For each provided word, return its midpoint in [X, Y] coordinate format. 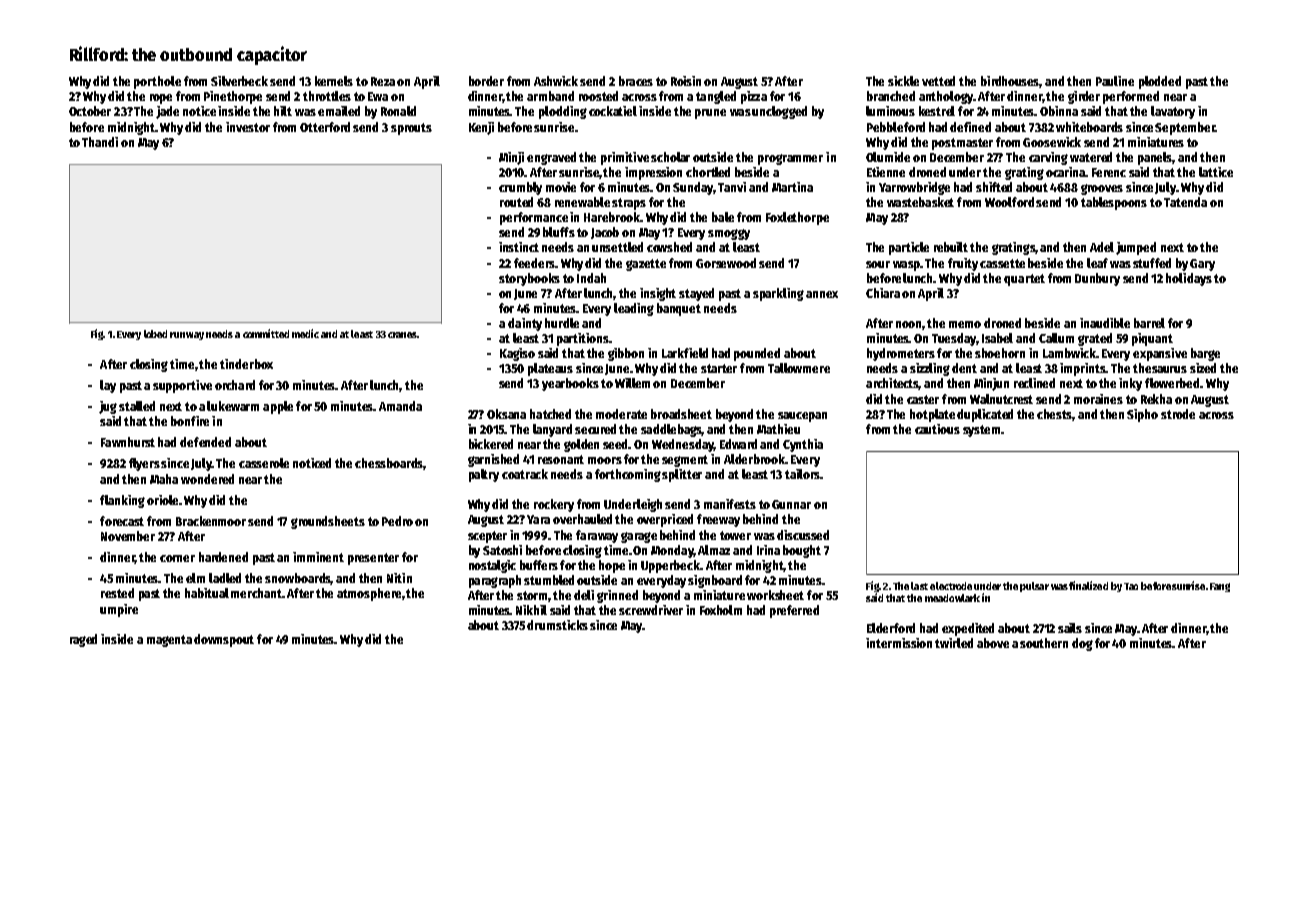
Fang [1220, 587]
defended [205, 442]
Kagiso [517, 354]
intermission [899, 643]
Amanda [400, 406]
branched [891, 96]
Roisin [686, 81]
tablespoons [1114, 203]
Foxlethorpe [797, 218]
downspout [224, 640]
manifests [730, 504]
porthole [157, 82]
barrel [1149, 323]
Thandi [100, 142]
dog [1082, 644]
